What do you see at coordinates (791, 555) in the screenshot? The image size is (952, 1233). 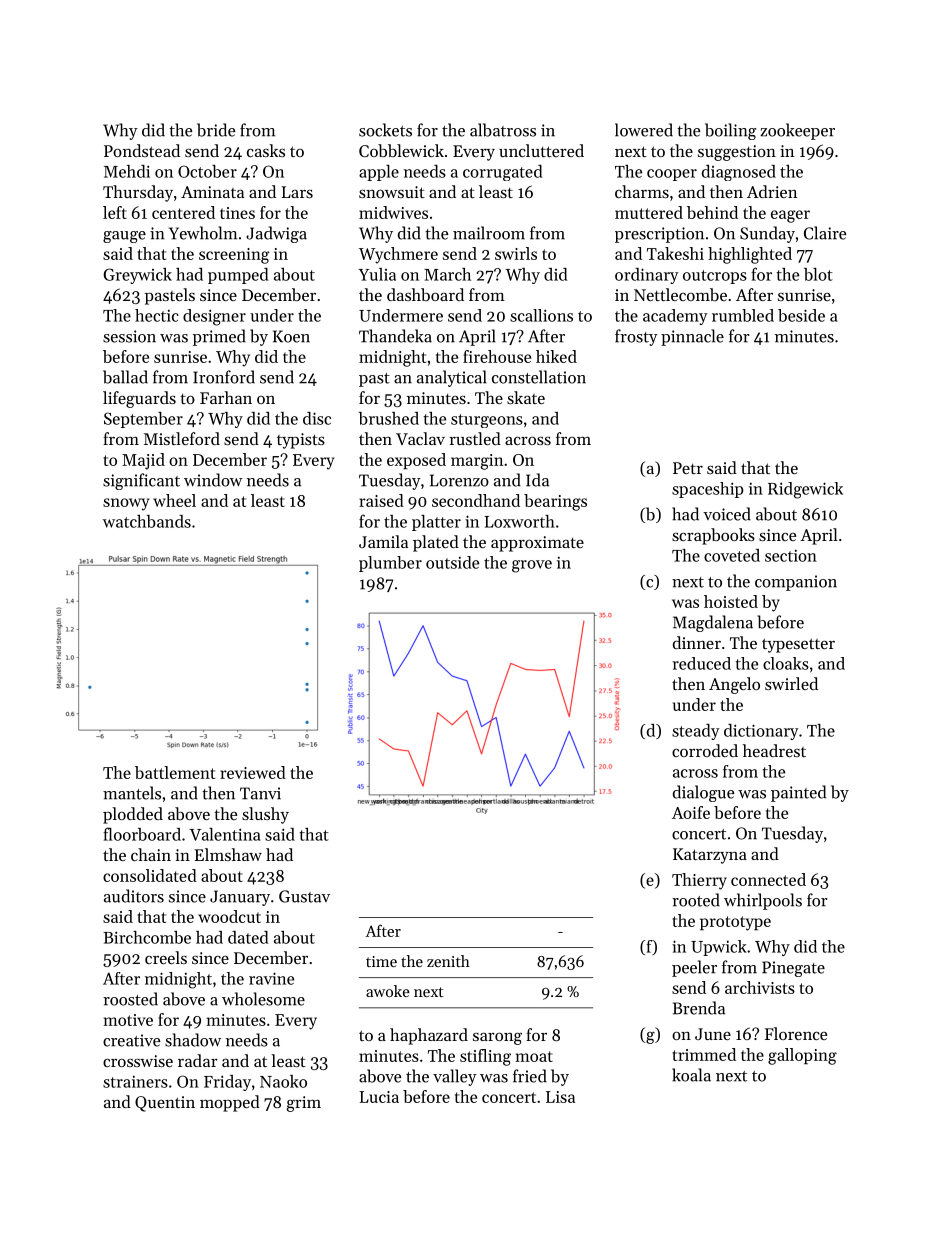 I see `section` at bounding box center [791, 555].
